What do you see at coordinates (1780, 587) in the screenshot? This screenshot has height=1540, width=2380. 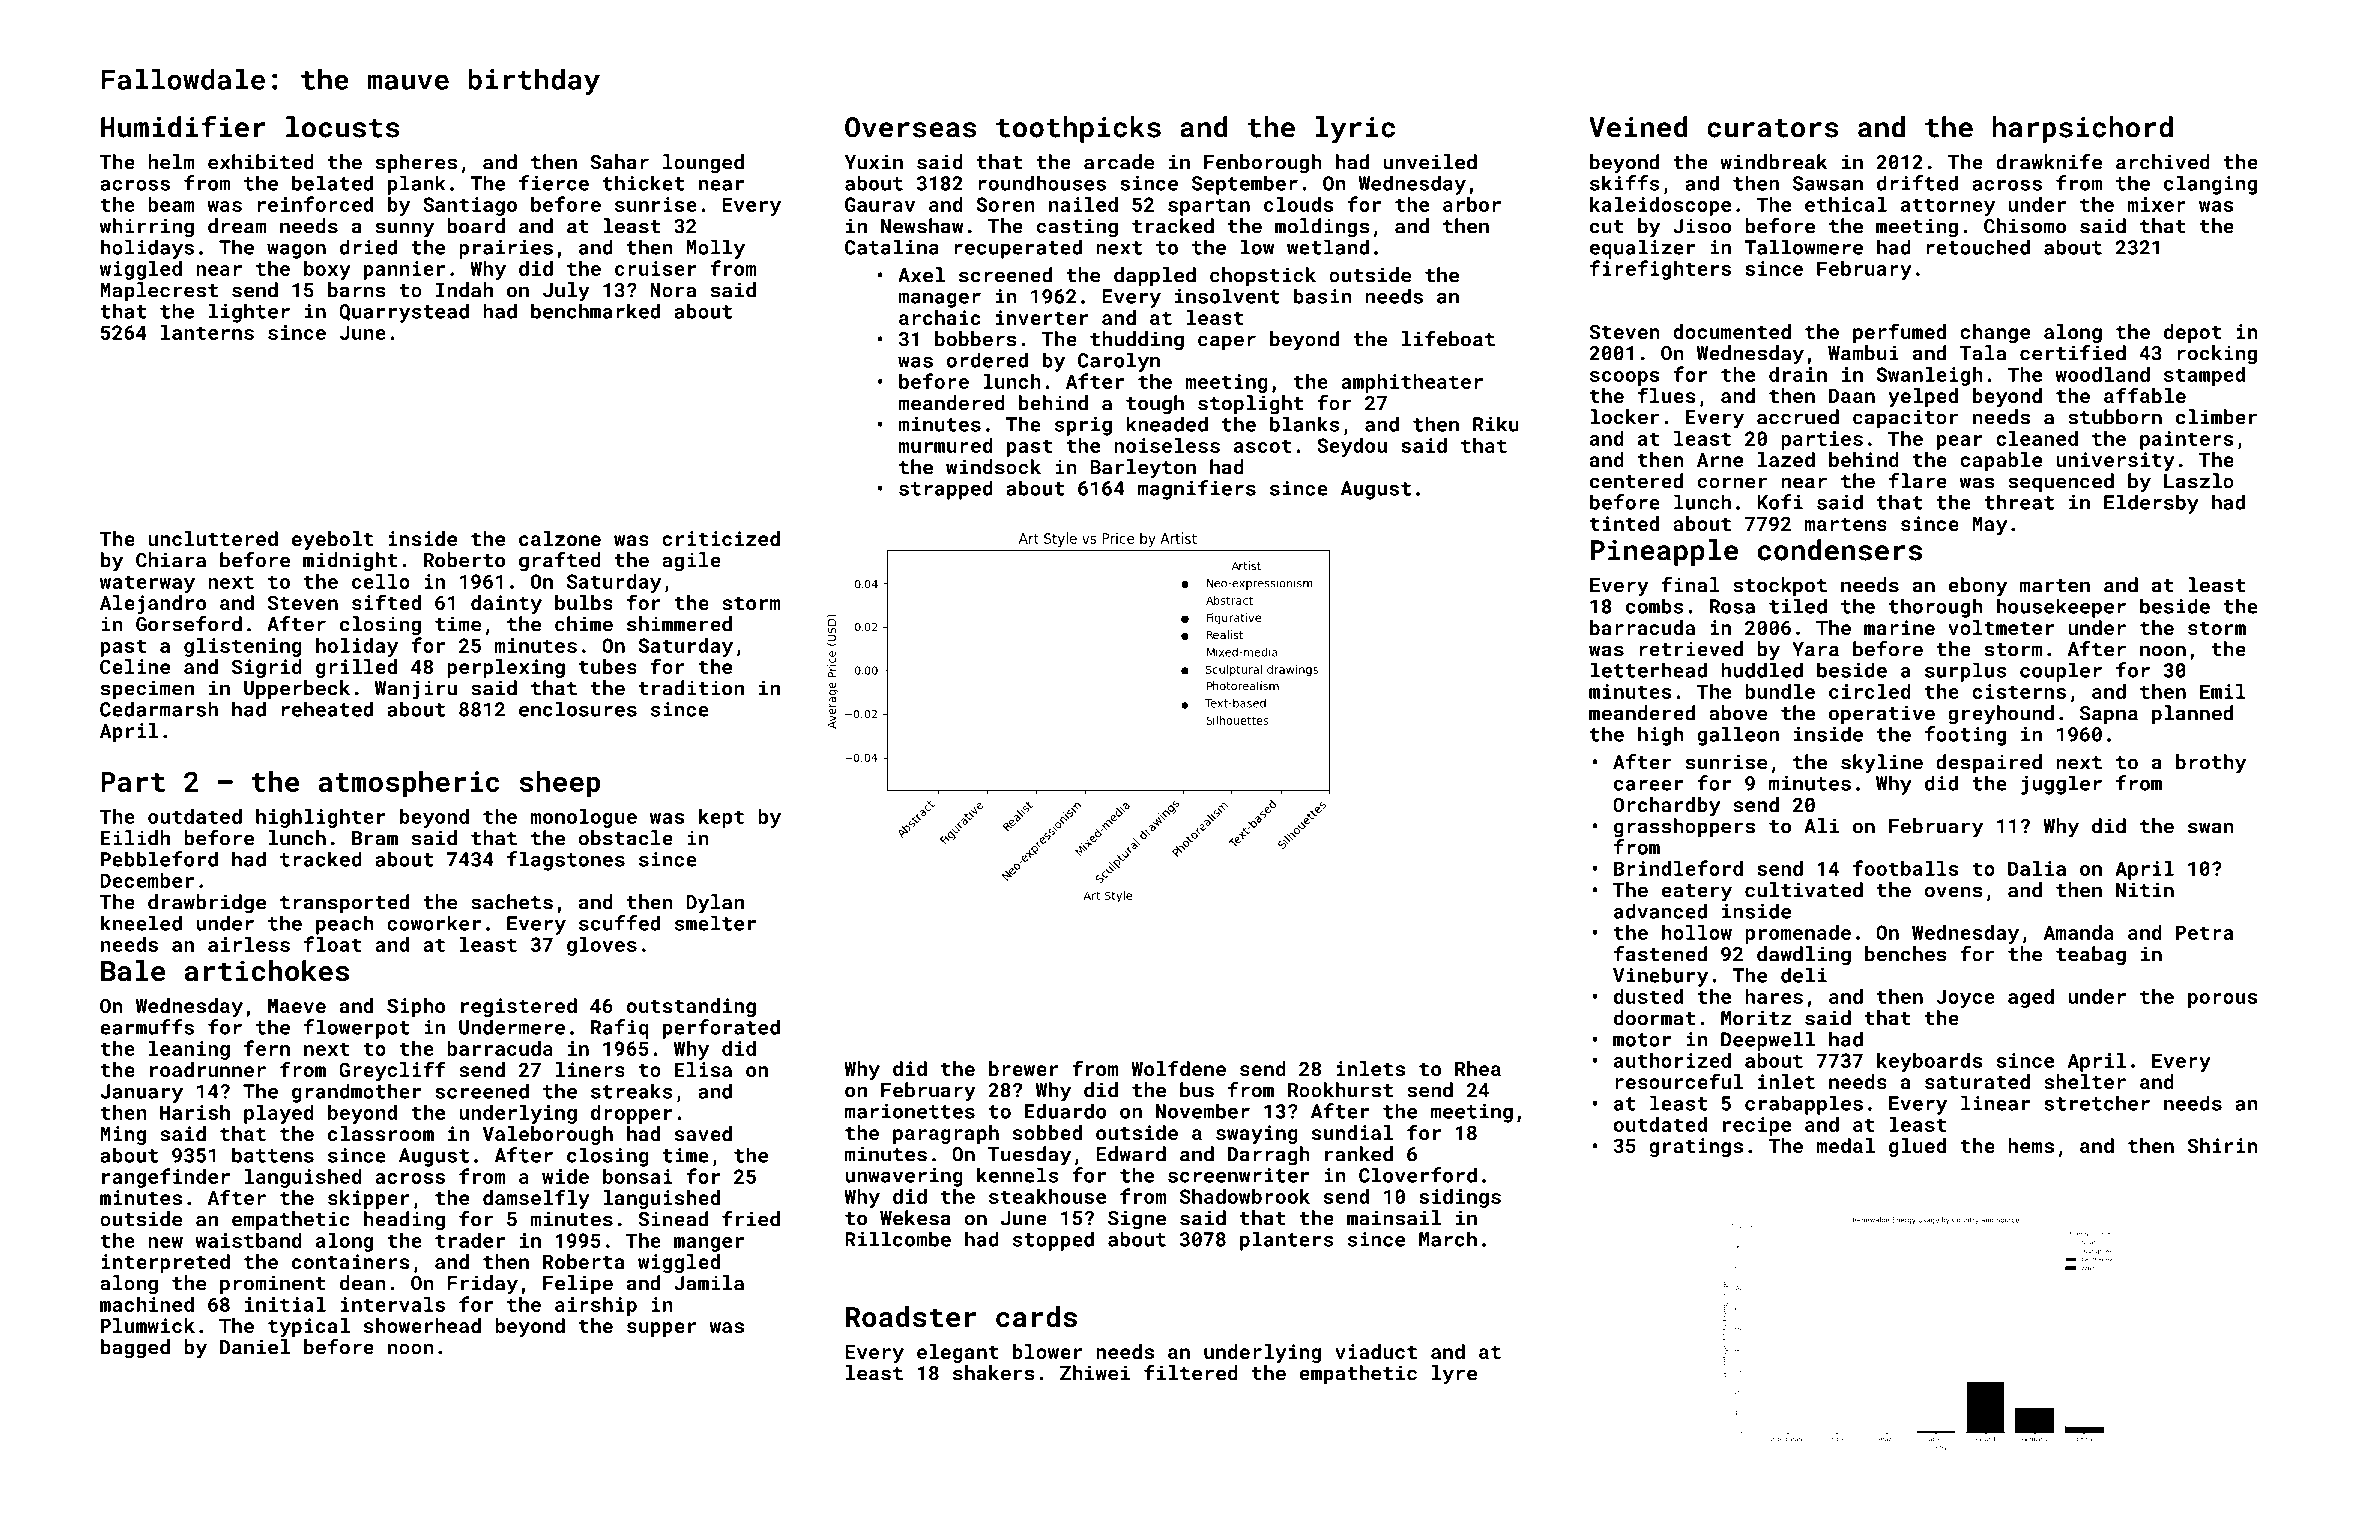 I see `stockpot` at bounding box center [1780, 587].
